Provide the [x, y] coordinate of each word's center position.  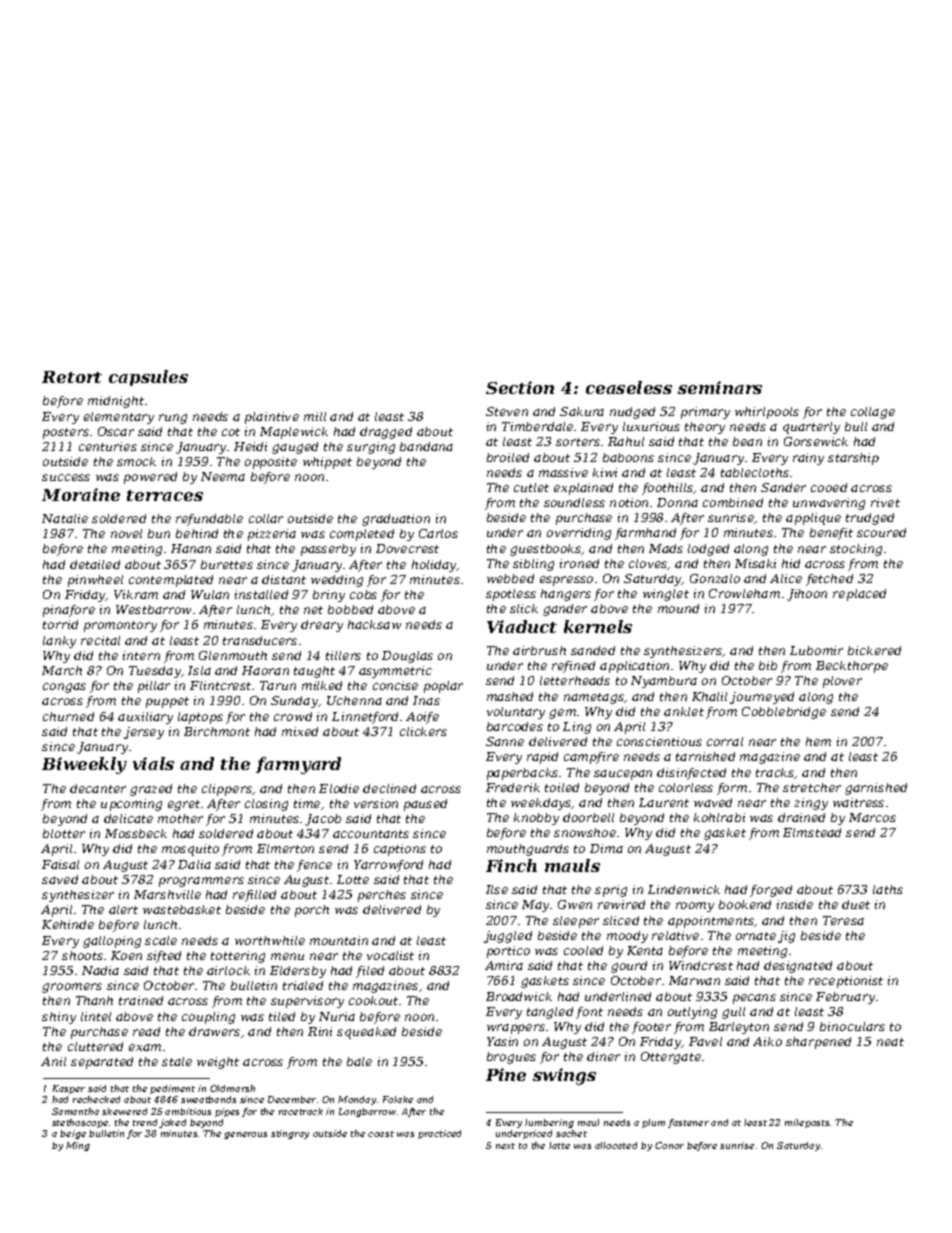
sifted [164, 957]
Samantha [75, 1111]
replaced [859, 595]
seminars [720, 387]
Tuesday [155, 672]
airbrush [539, 650]
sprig [611, 891]
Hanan [191, 548]
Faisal [60, 864]
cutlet [531, 487]
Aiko [767, 1041]
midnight [116, 402]
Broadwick [519, 996]
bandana [426, 446]
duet [856, 904]
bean [747, 441]
